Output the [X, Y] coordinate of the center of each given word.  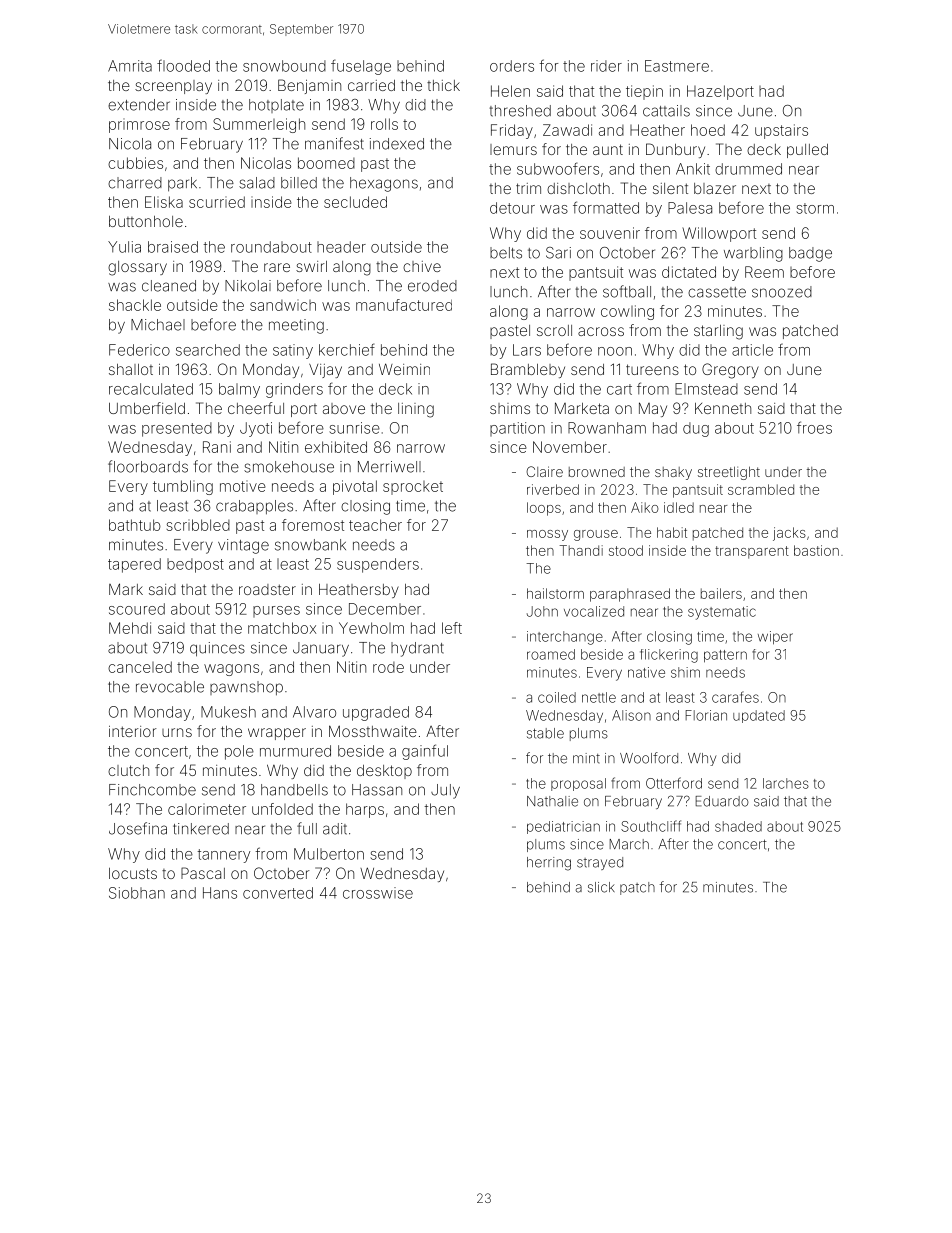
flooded [183, 65]
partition [517, 429]
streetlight [729, 473]
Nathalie [552, 801]
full [307, 828]
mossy [547, 535]
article [752, 350]
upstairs [781, 131]
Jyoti [256, 429]
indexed [397, 144]
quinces [217, 649]
